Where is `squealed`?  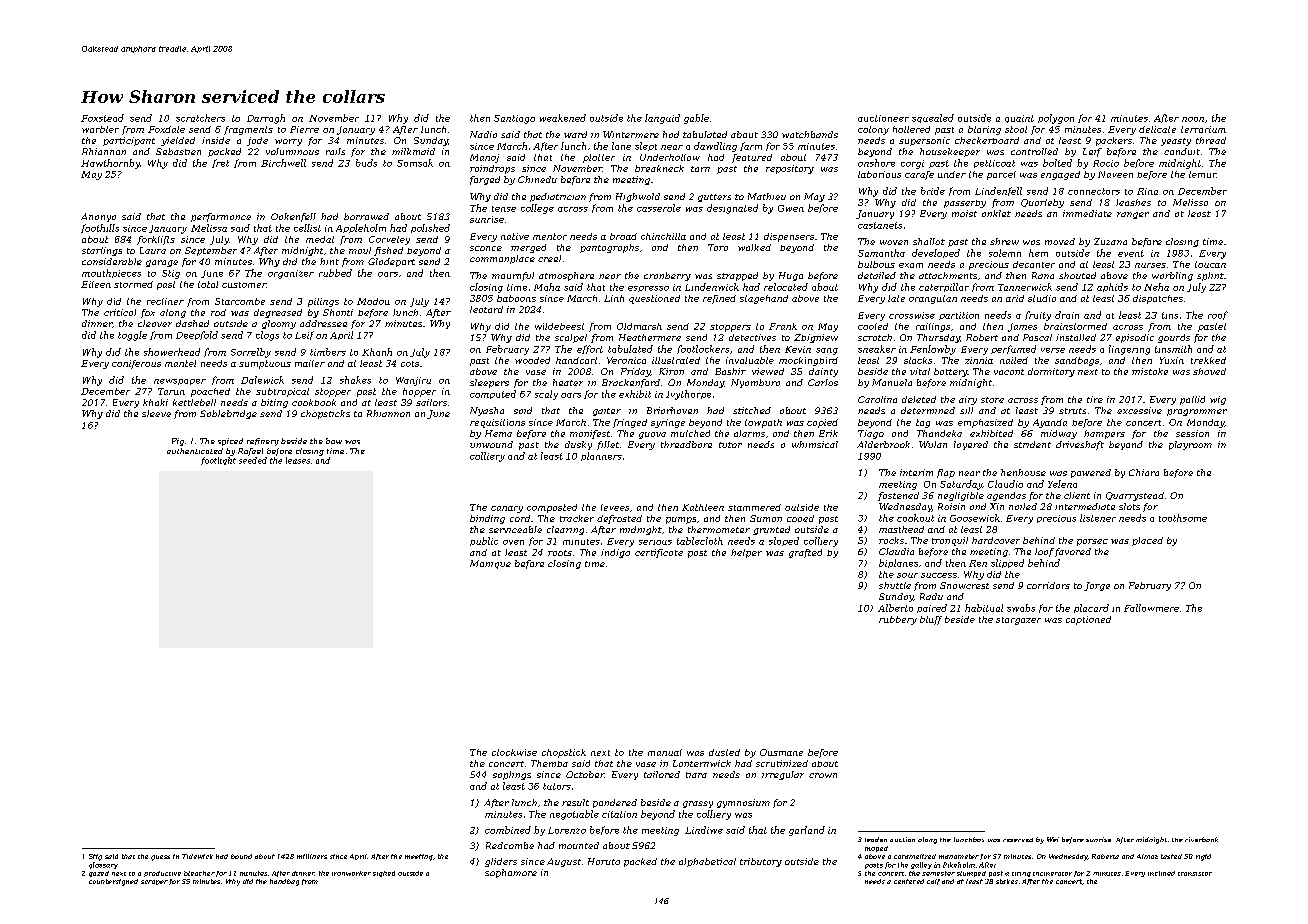 squealed is located at coordinates (933, 118).
